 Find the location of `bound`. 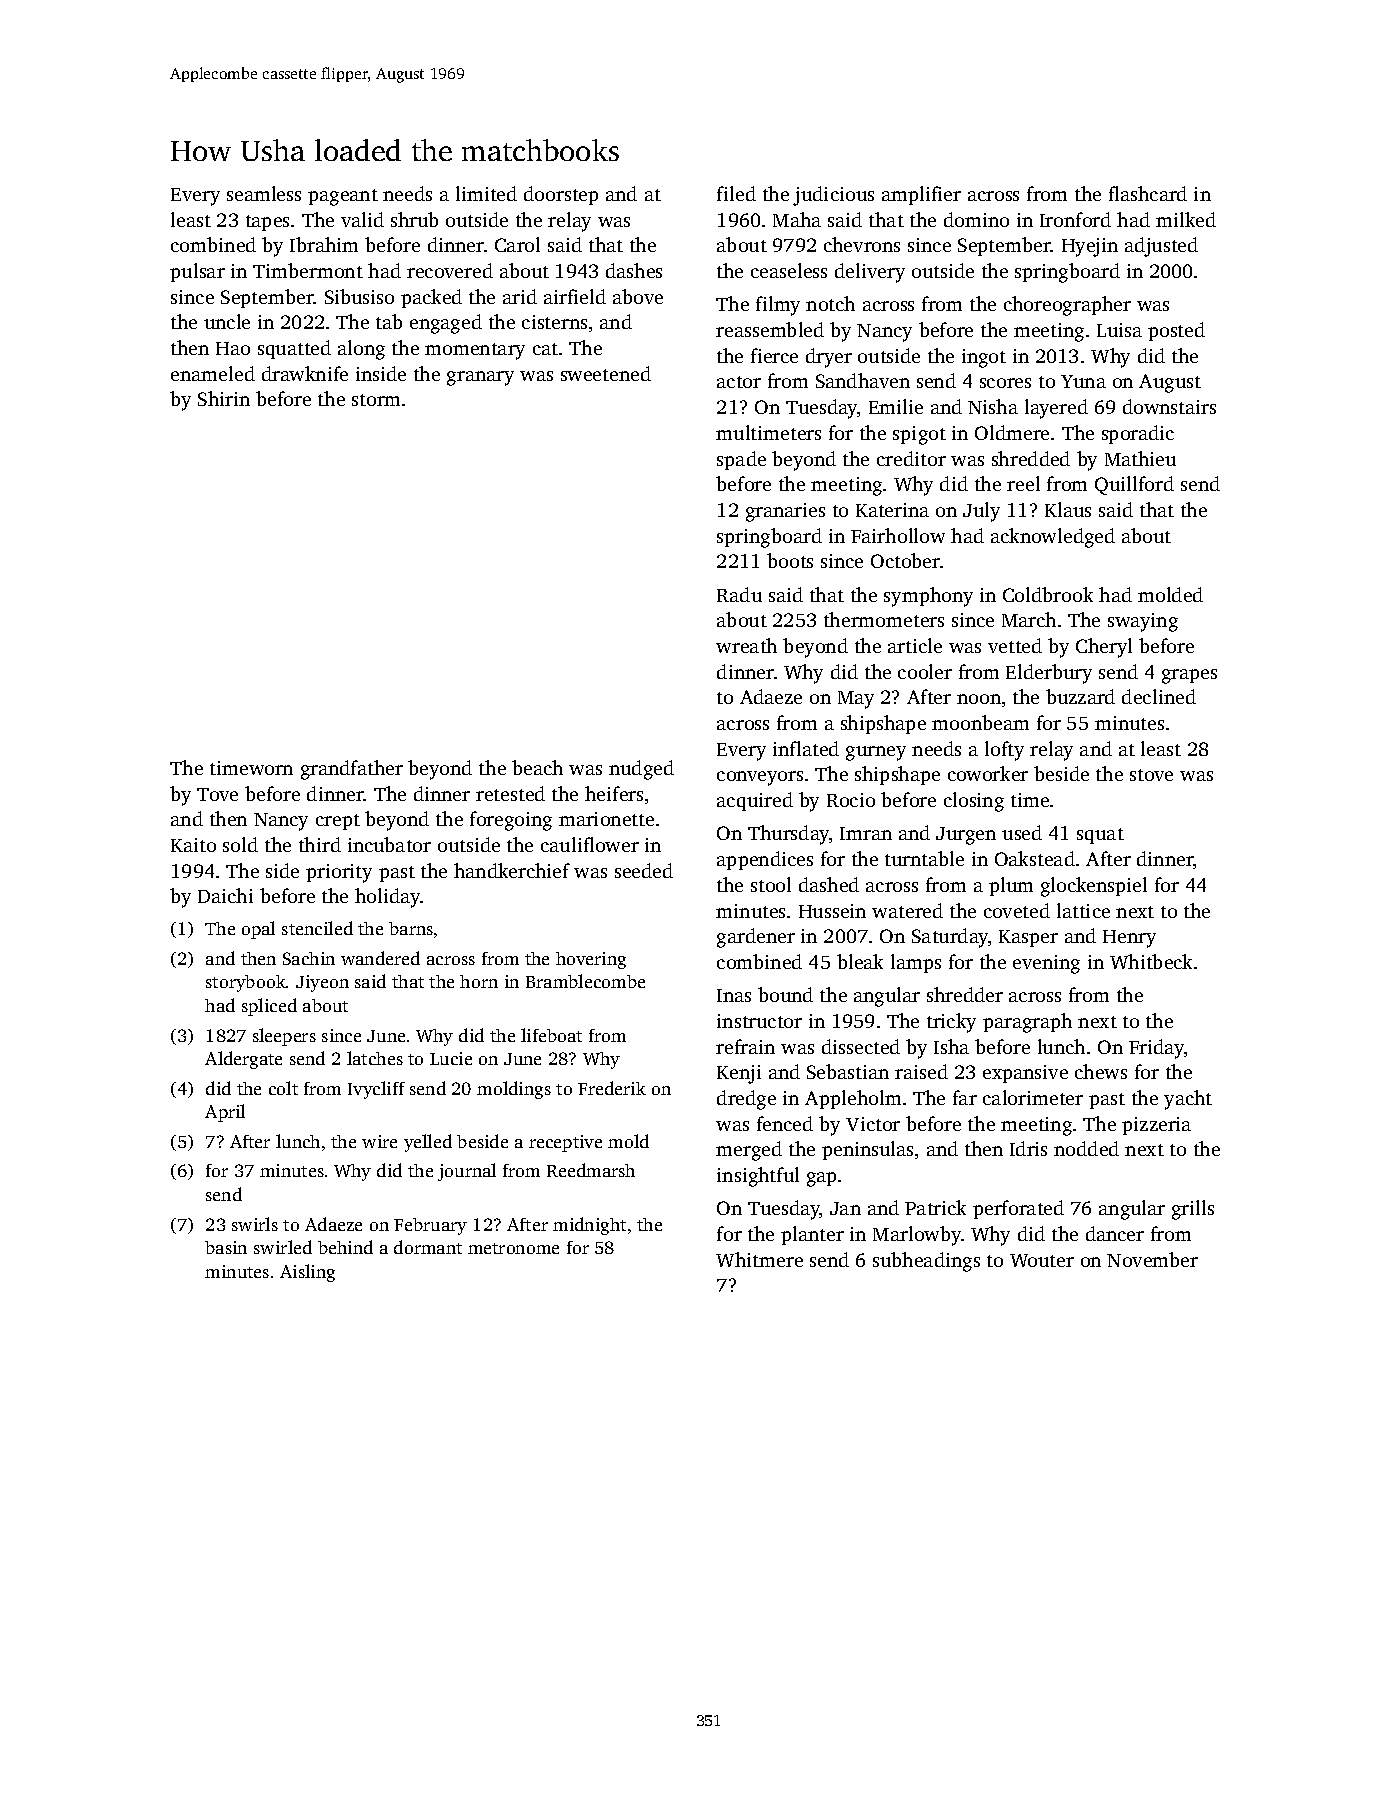

bound is located at coordinates (785, 994).
